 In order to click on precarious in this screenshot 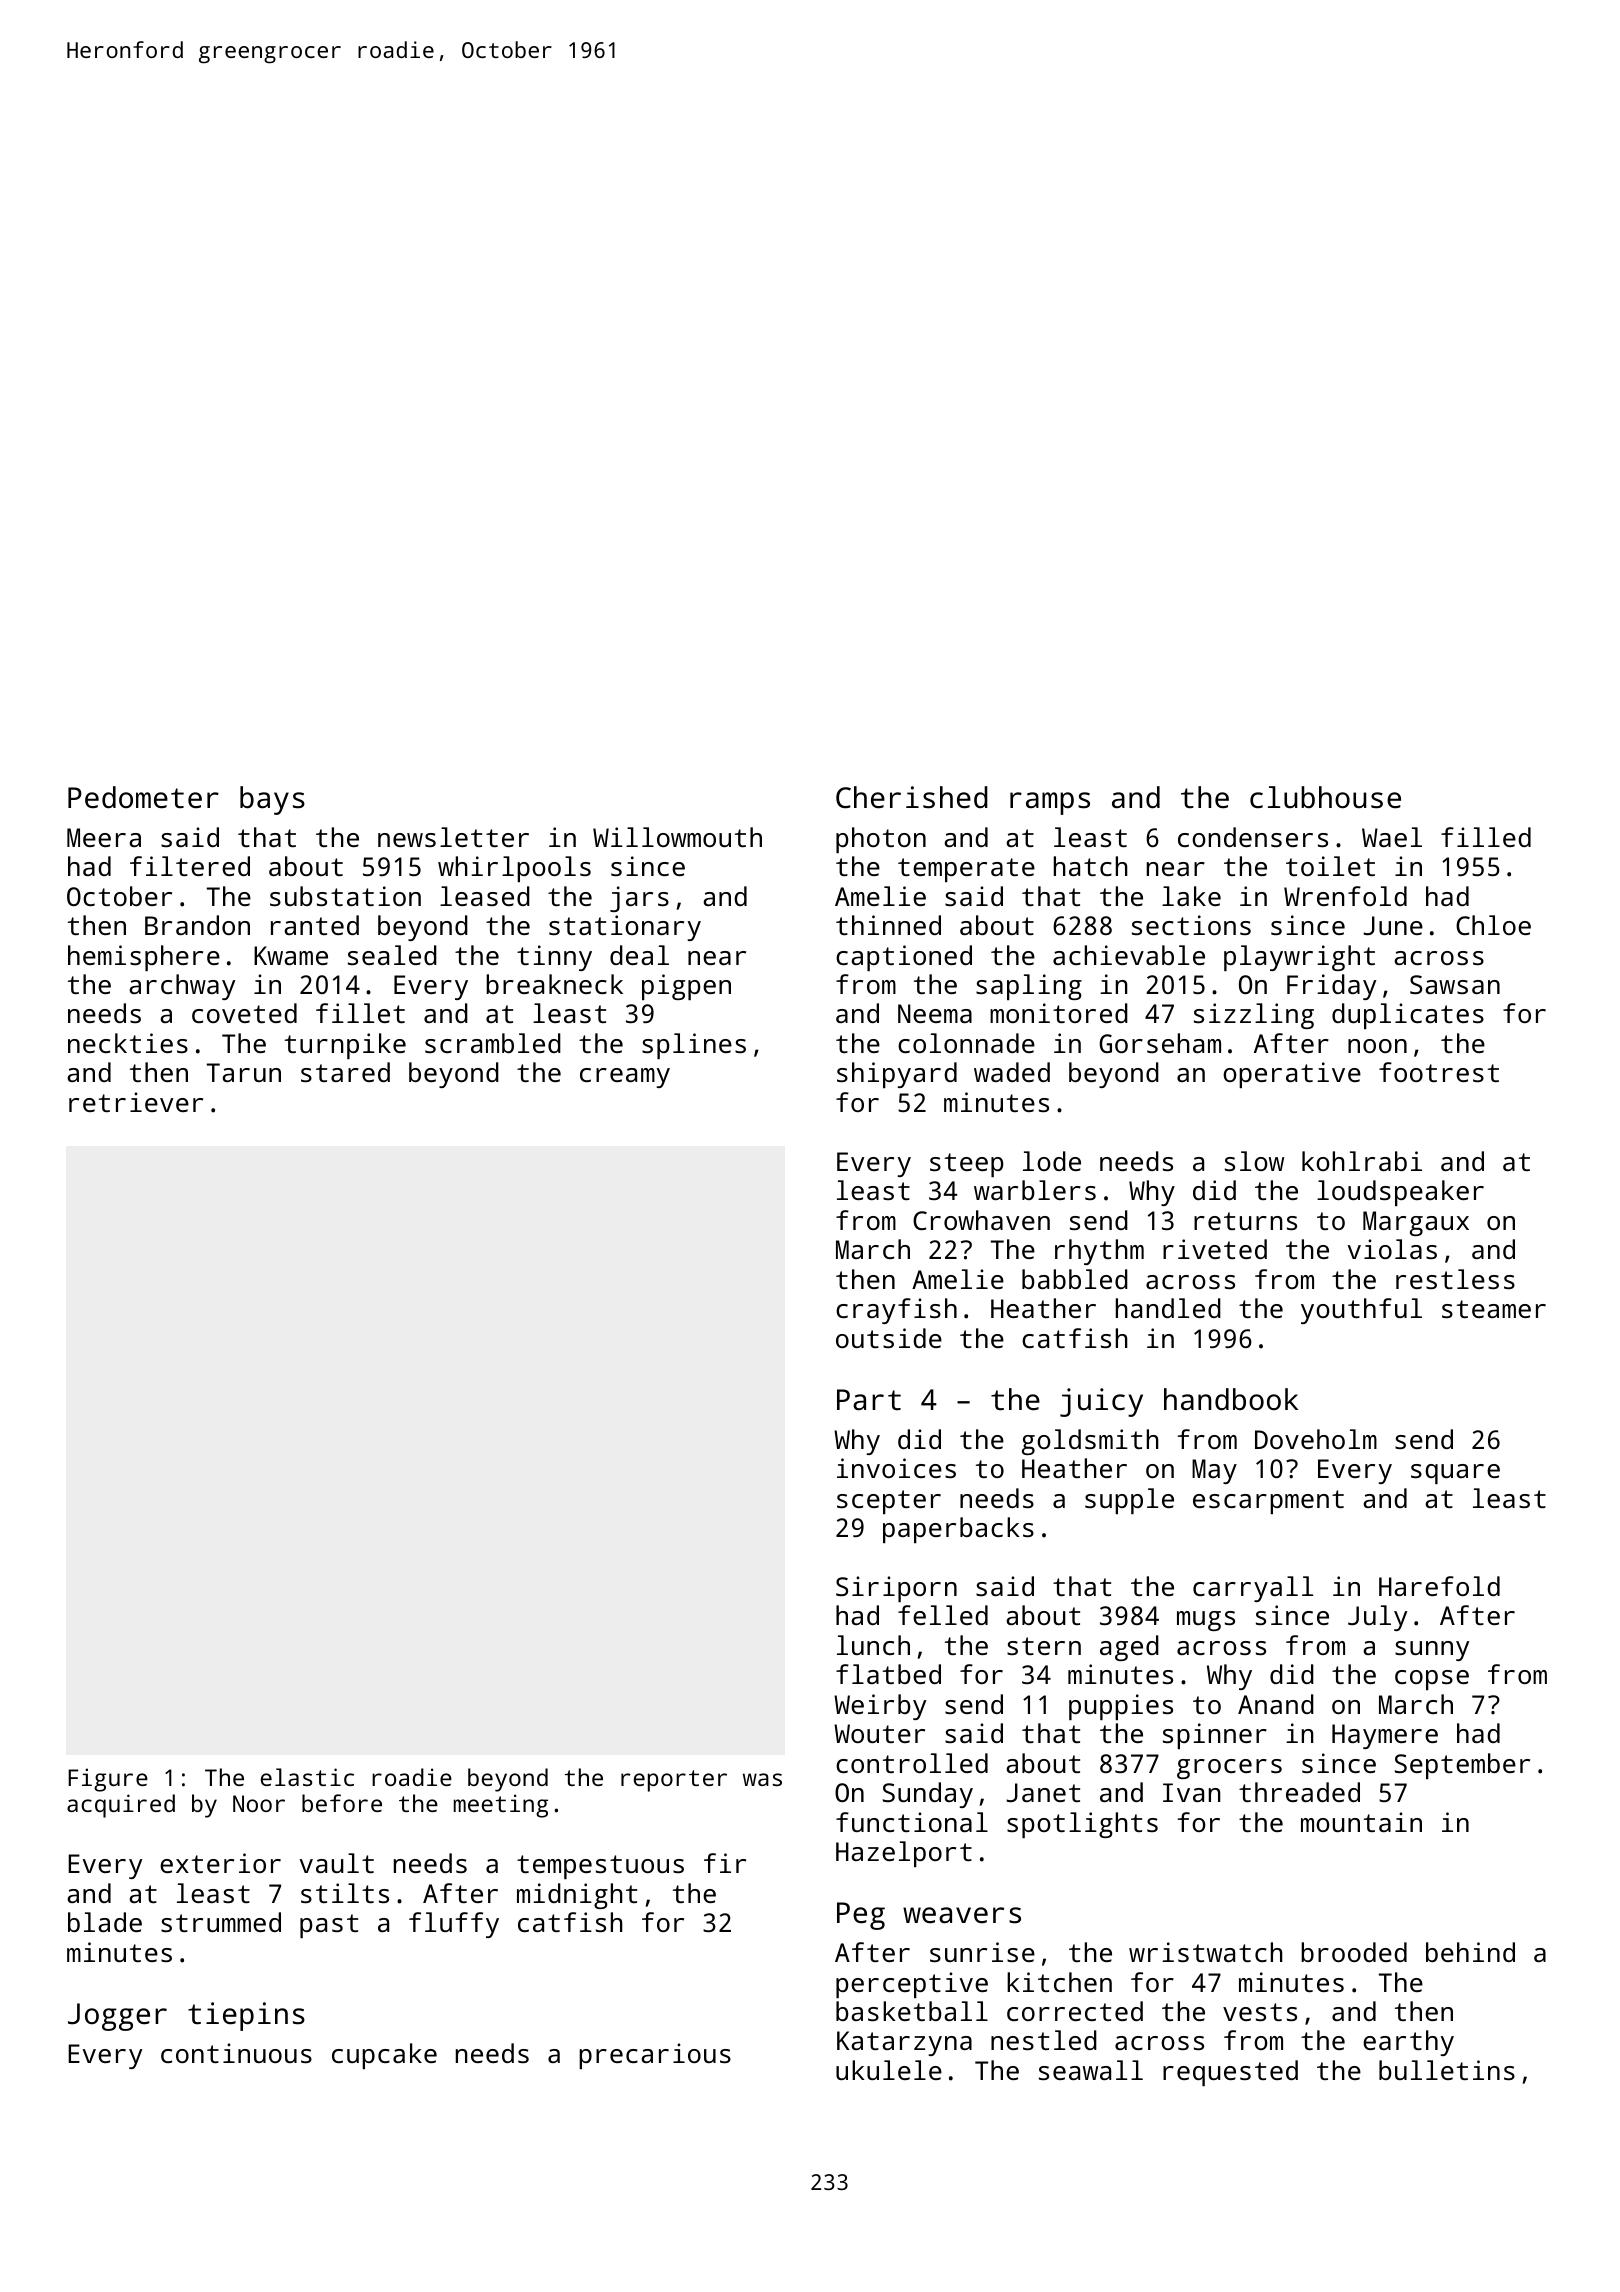, I will do `click(655, 2056)`.
